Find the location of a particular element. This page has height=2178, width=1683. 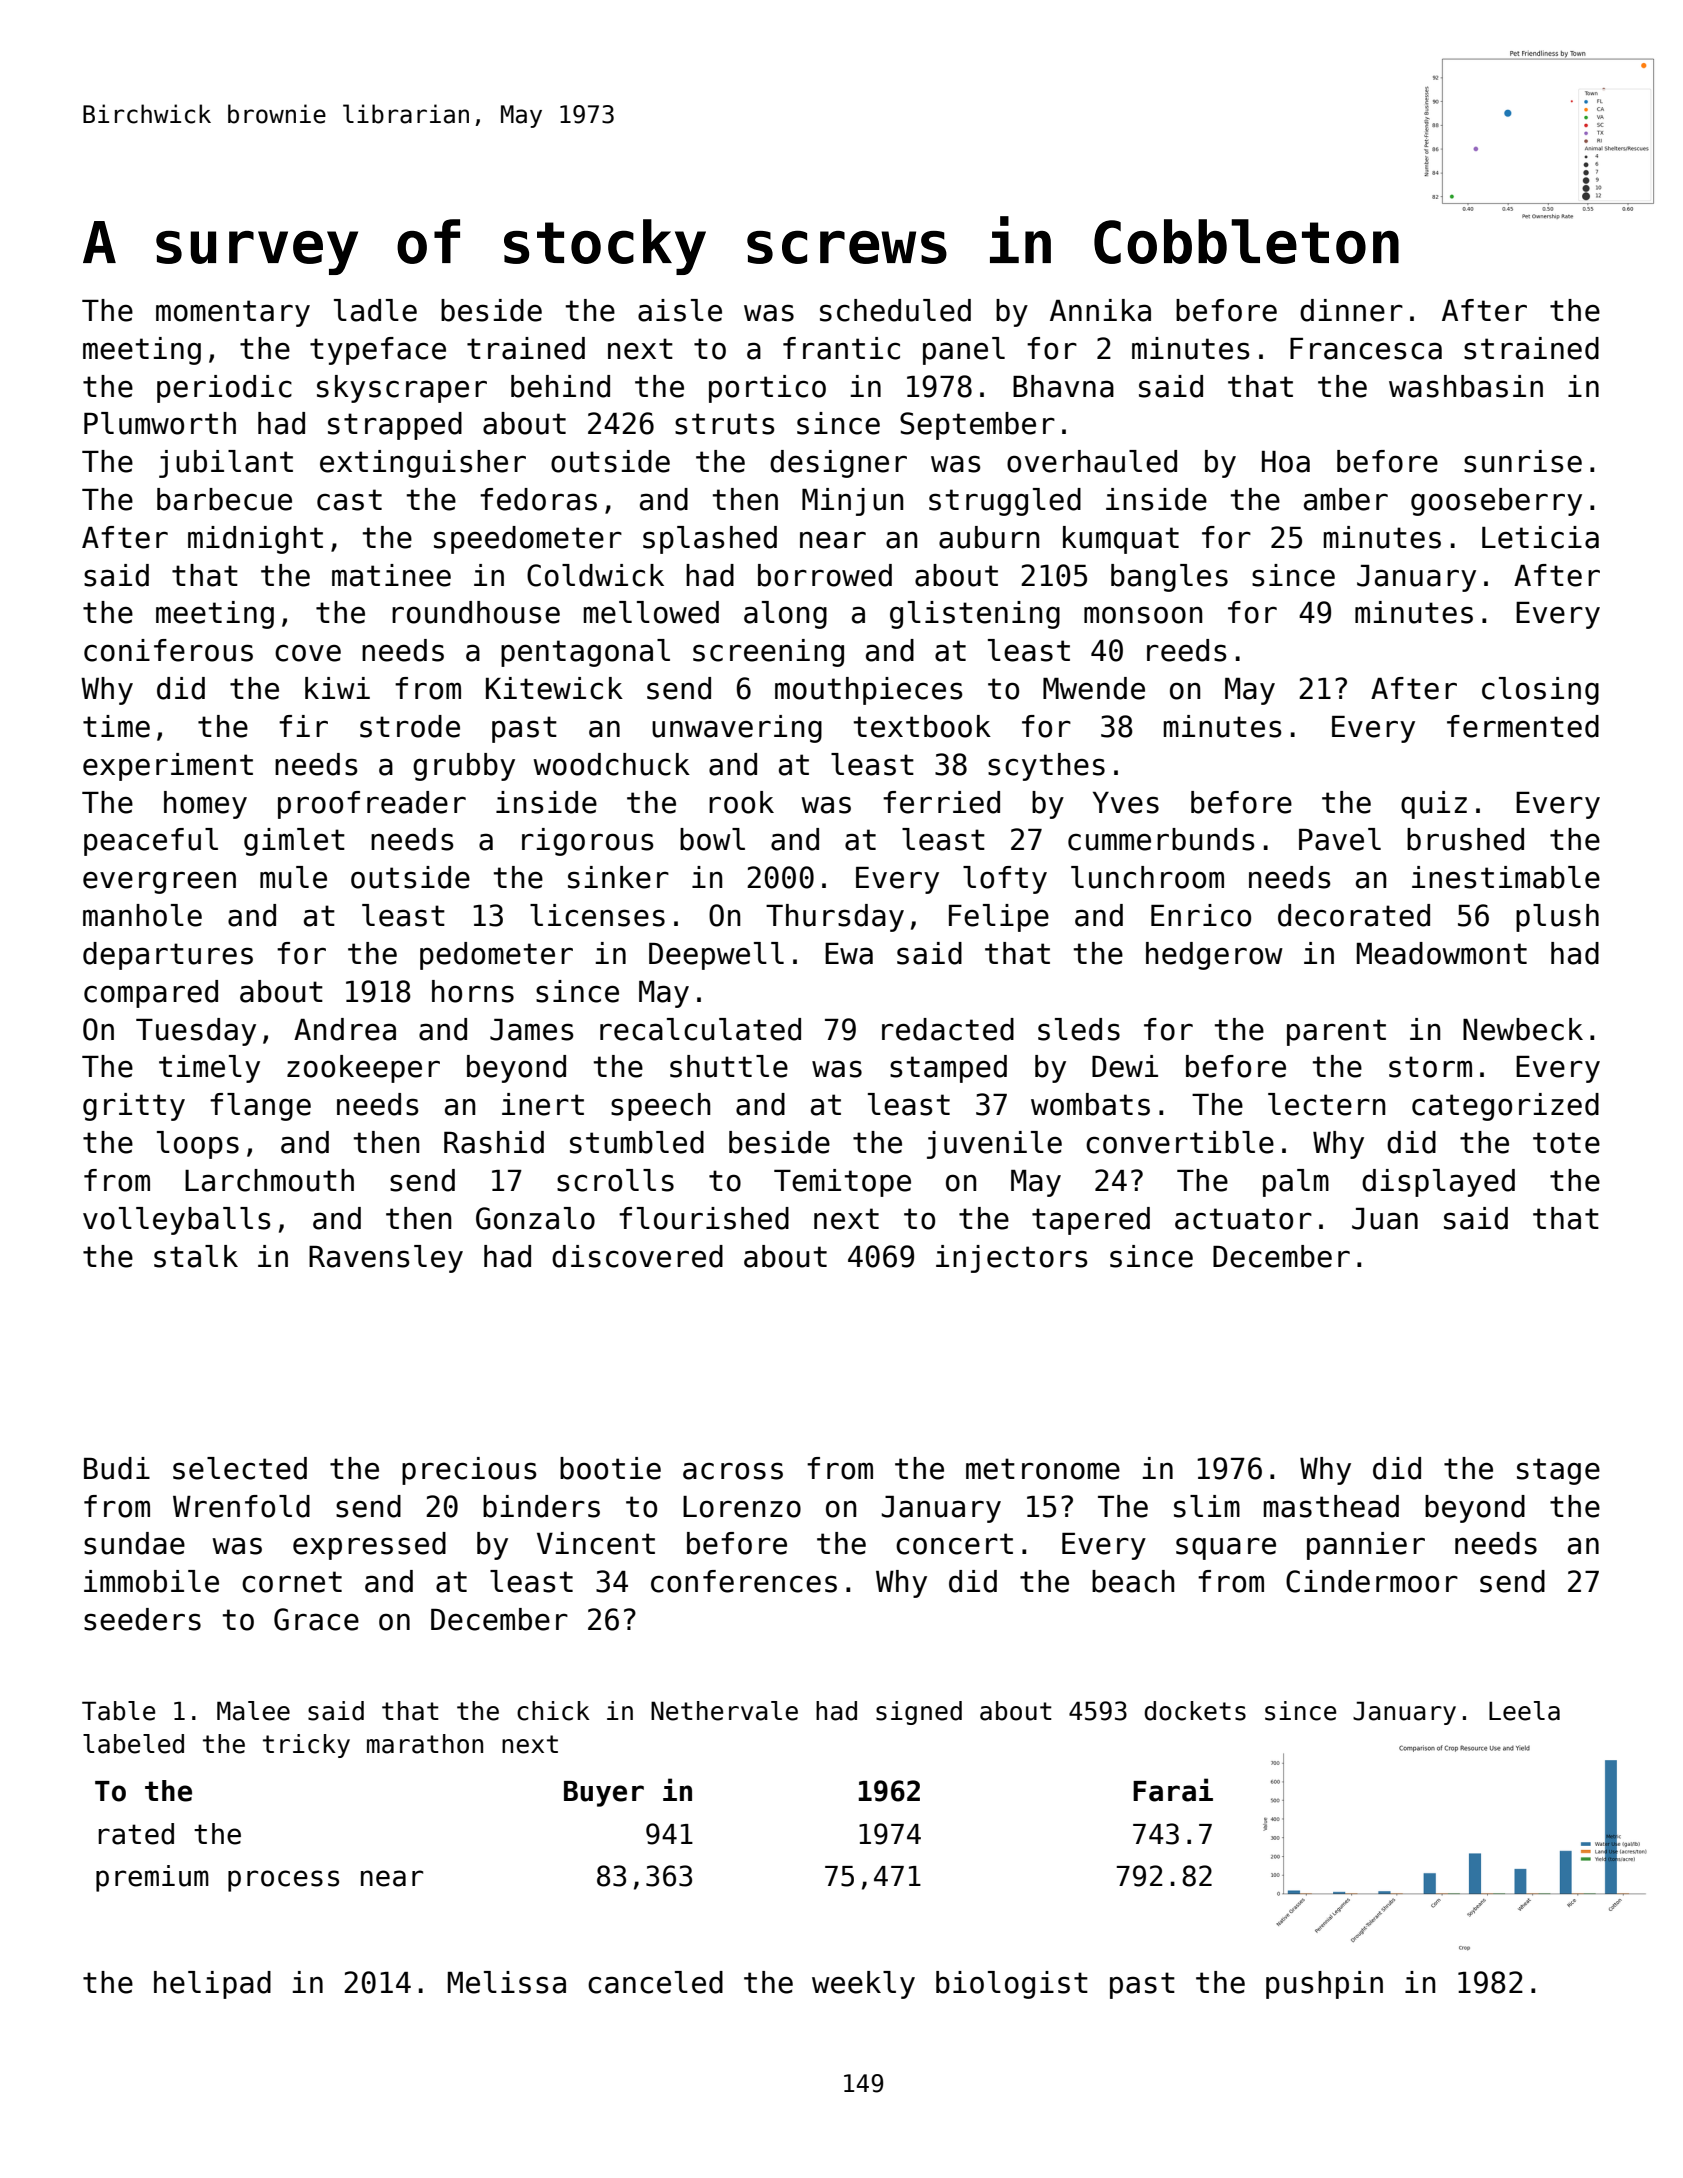

Juan is located at coordinates (1385, 1219).
